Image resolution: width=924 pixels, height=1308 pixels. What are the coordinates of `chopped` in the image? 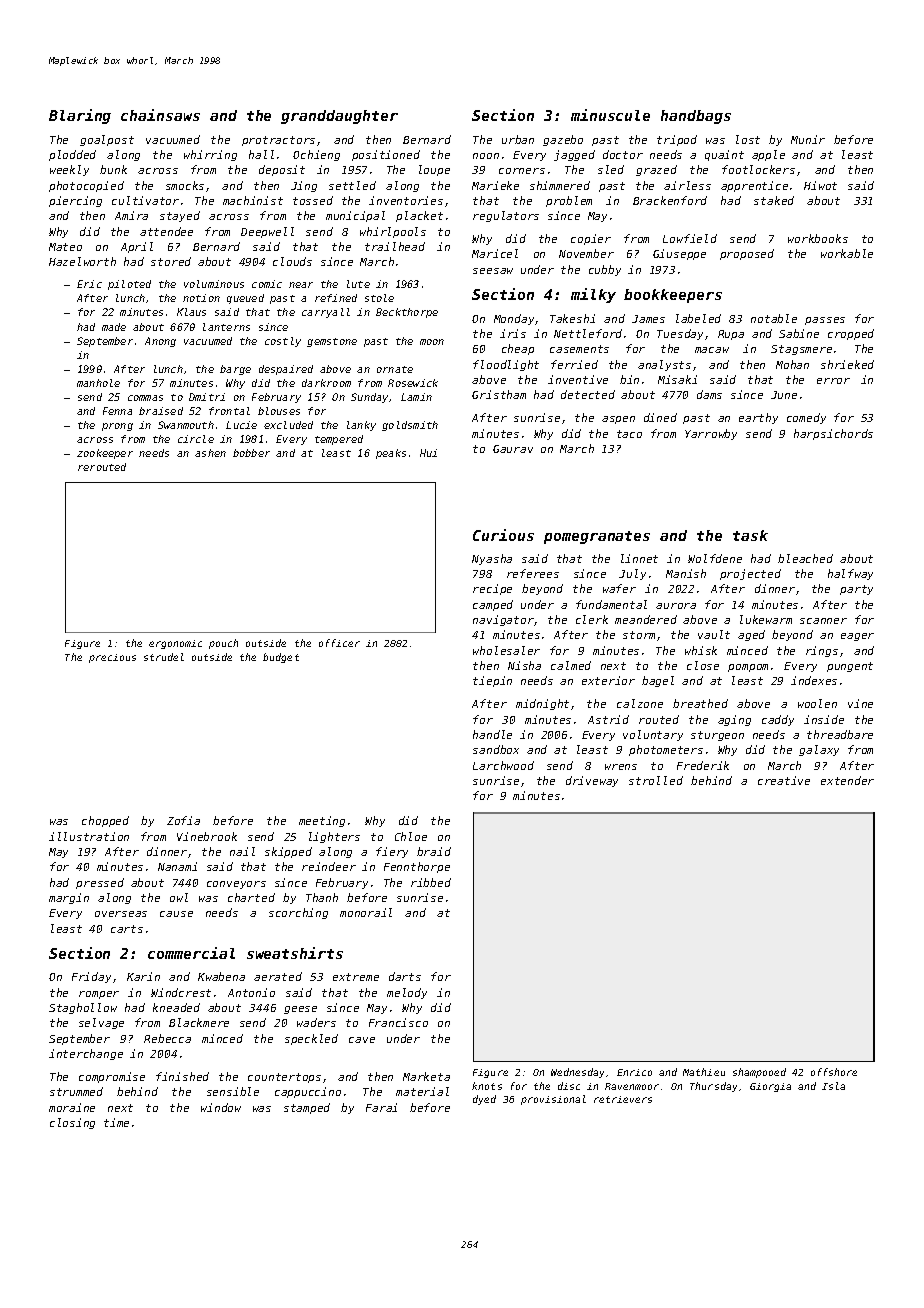 It's located at (105, 821).
